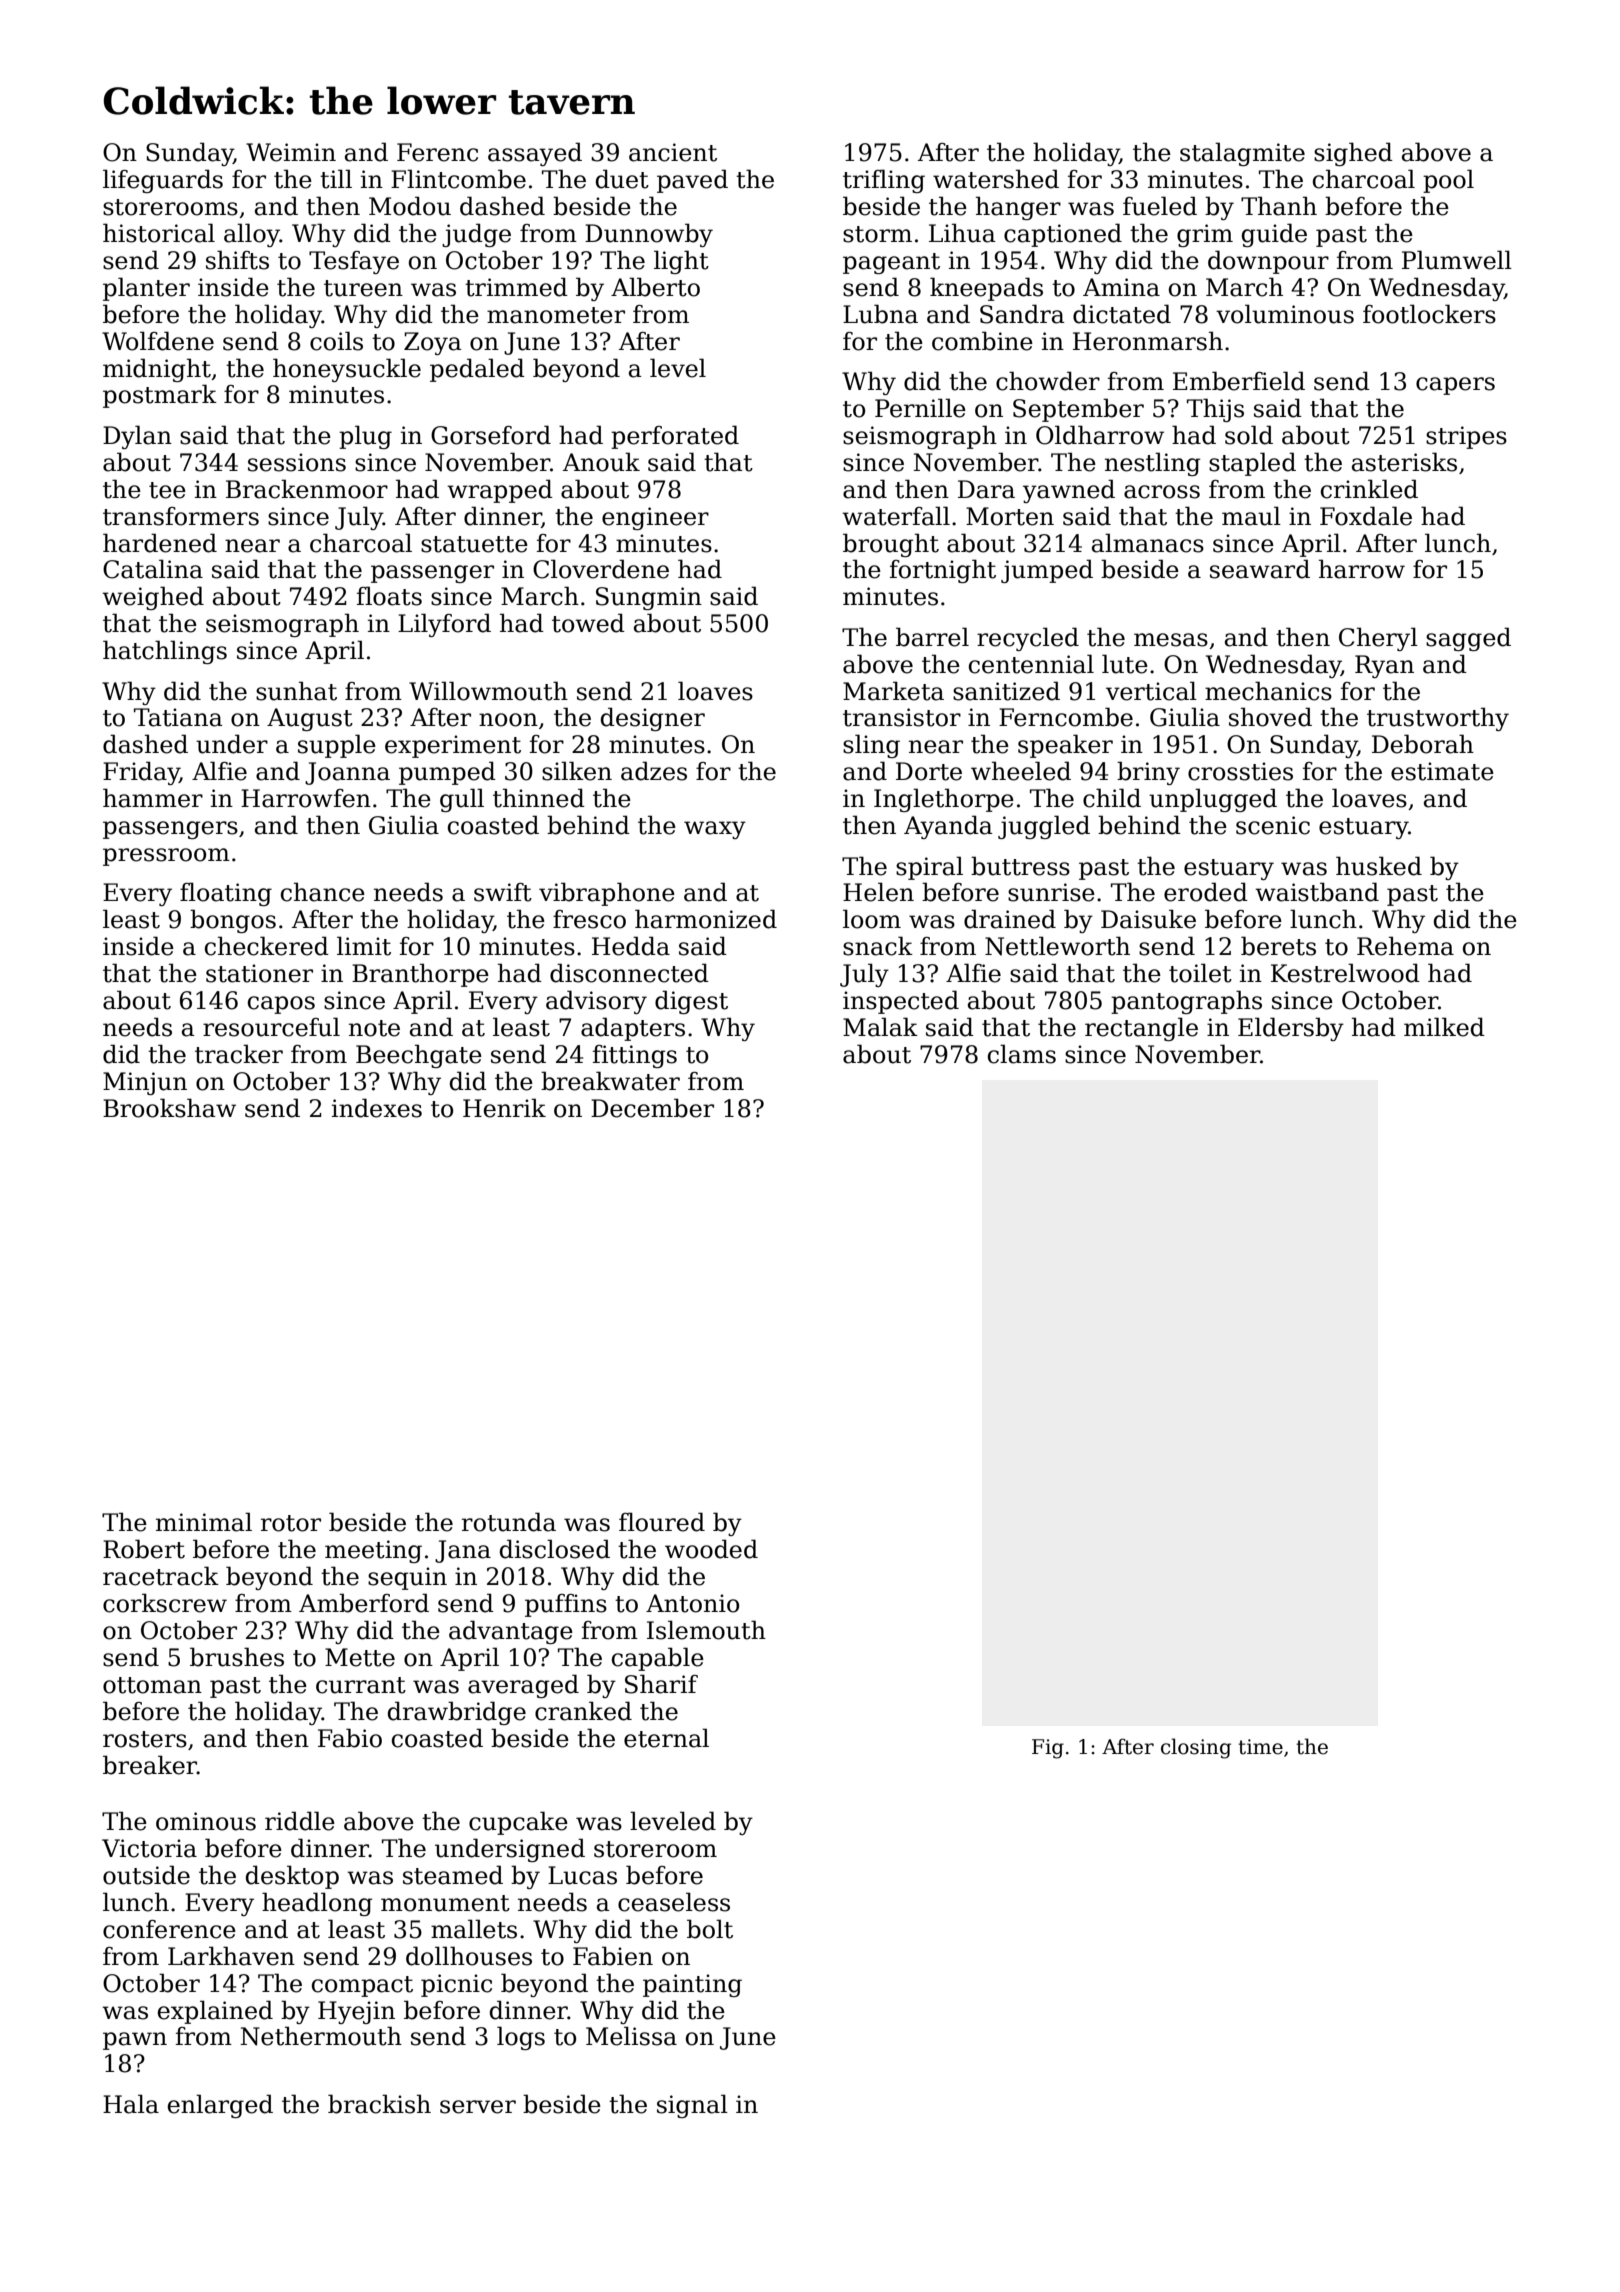 The height and width of the image is (2292, 1620). What do you see at coordinates (420, 975) in the image?
I see `Branthorpe` at bounding box center [420, 975].
